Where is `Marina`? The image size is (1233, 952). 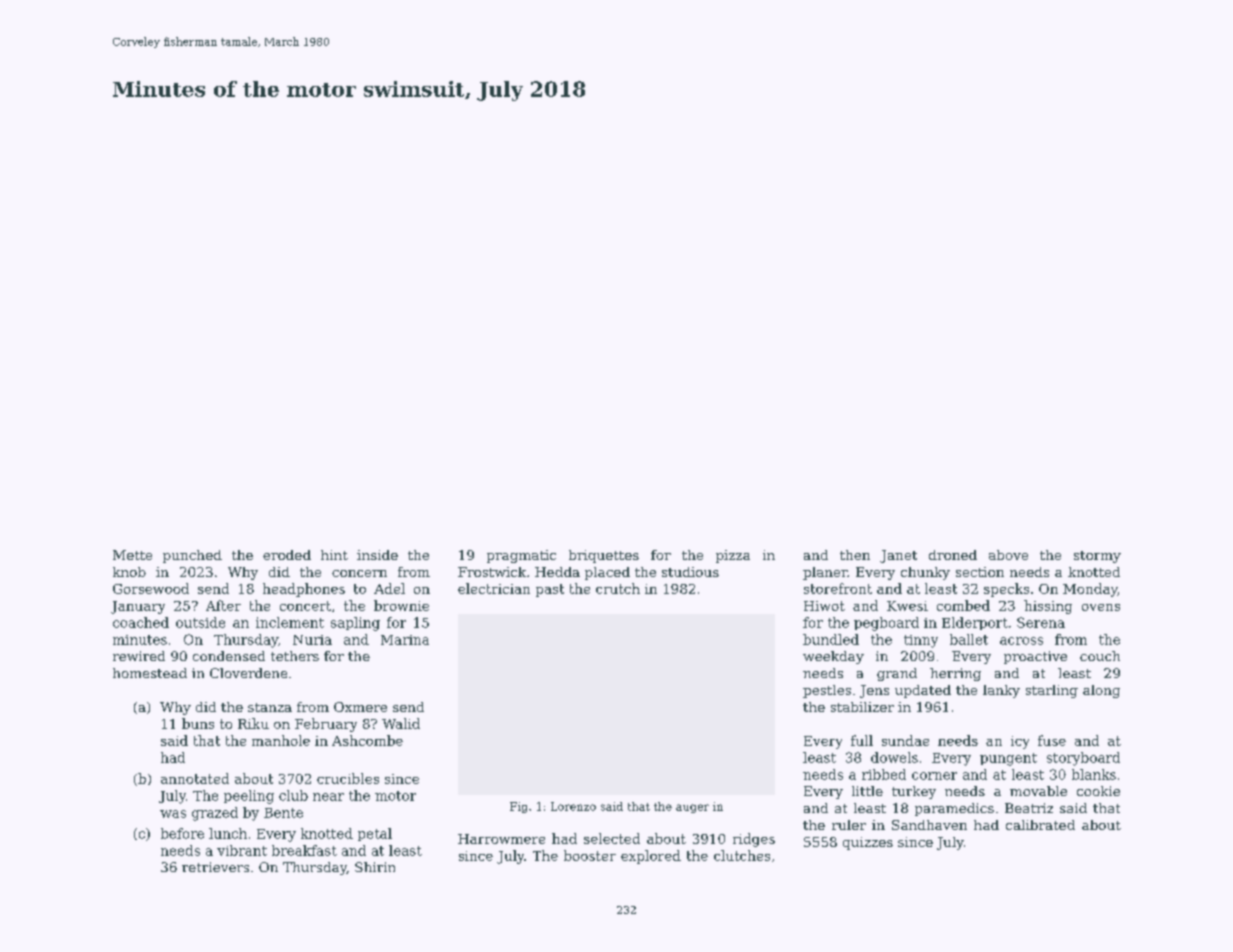
Marina is located at coordinates (405, 640).
